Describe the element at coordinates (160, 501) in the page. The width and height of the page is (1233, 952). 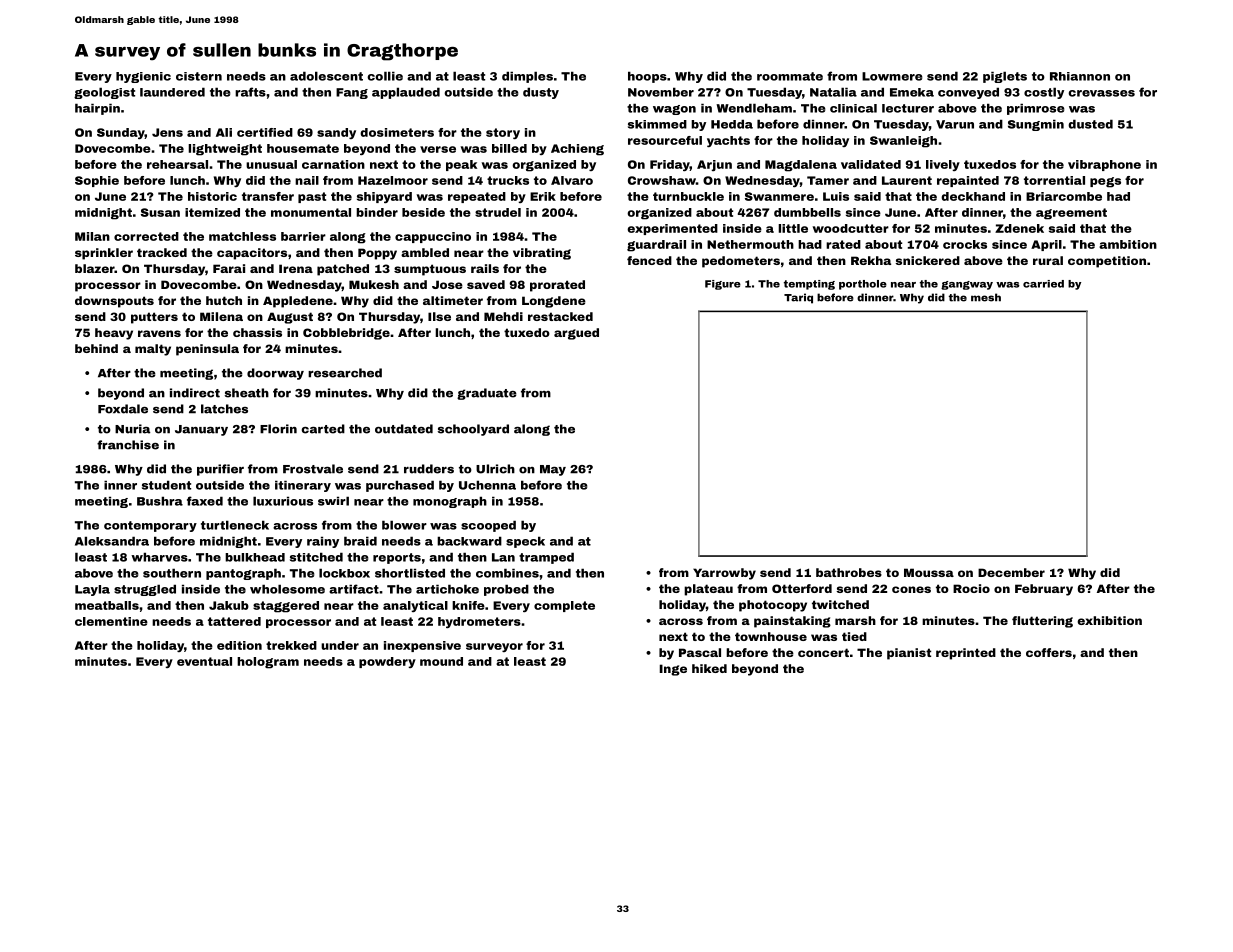
I see `Bushra` at that location.
